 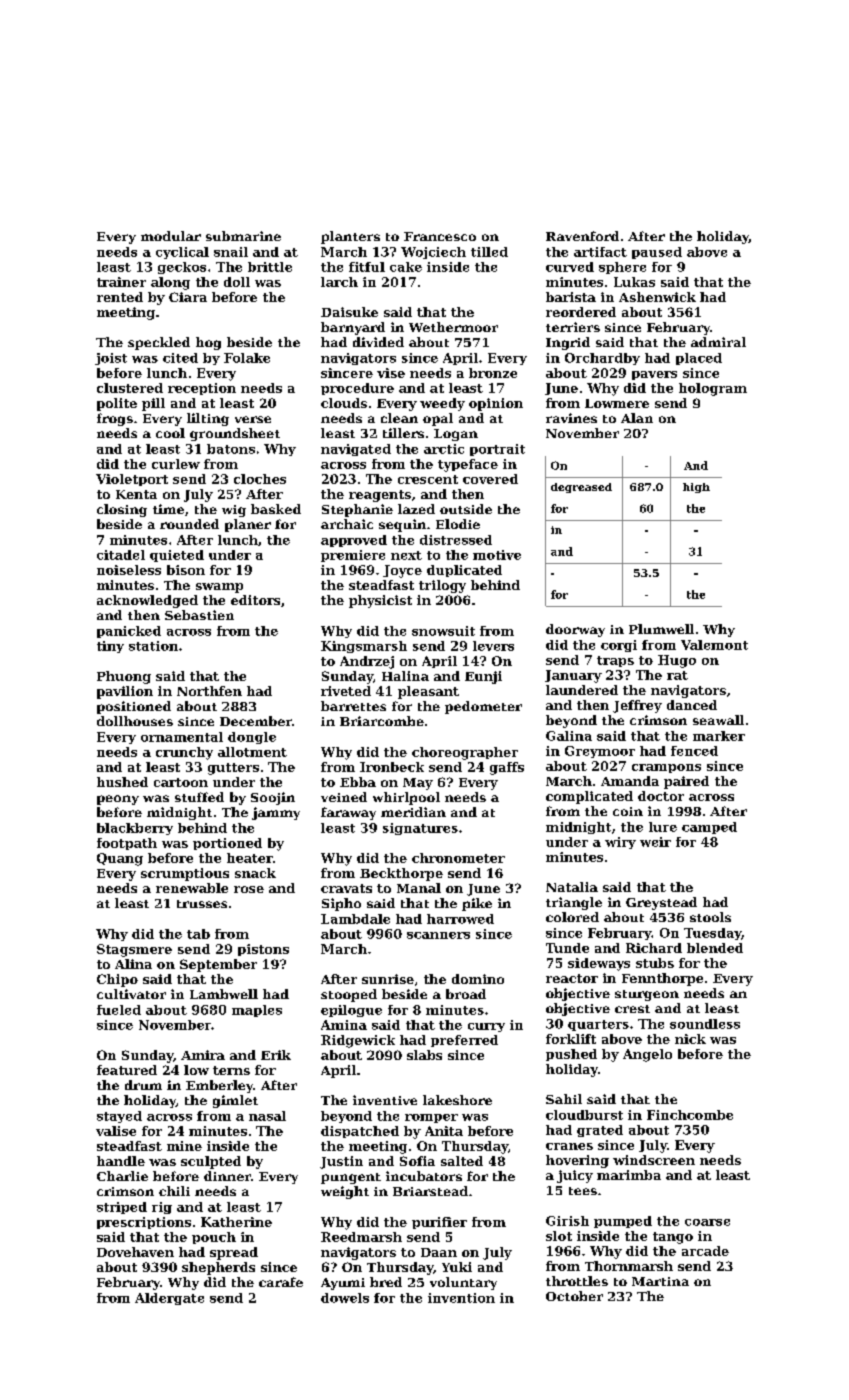 I want to click on polite, so click(x=117, y=404).
